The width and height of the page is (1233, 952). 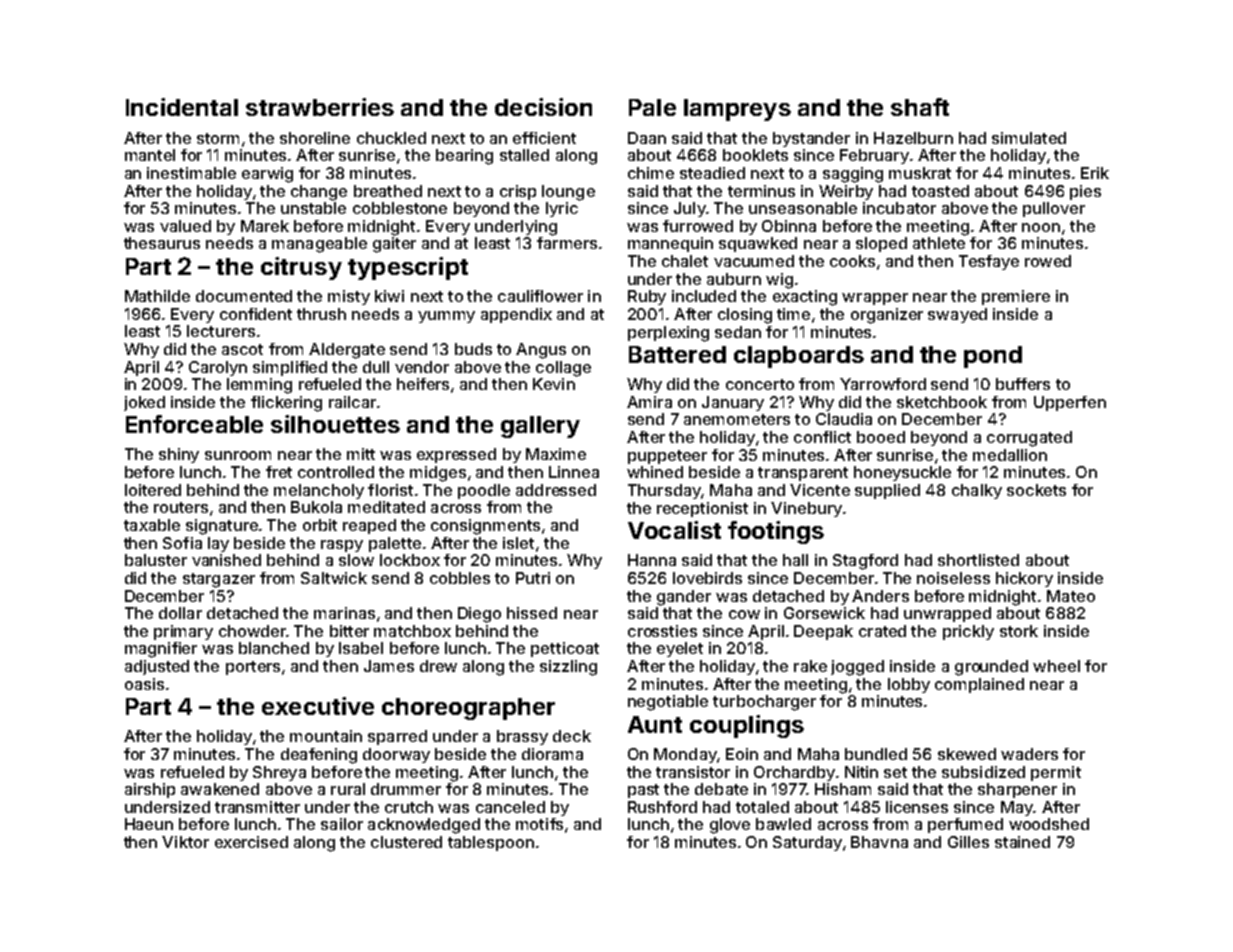 What do you see at coordinates (737, 419) in the page?
I see `anemometers` at bounding box center [737, 419].
